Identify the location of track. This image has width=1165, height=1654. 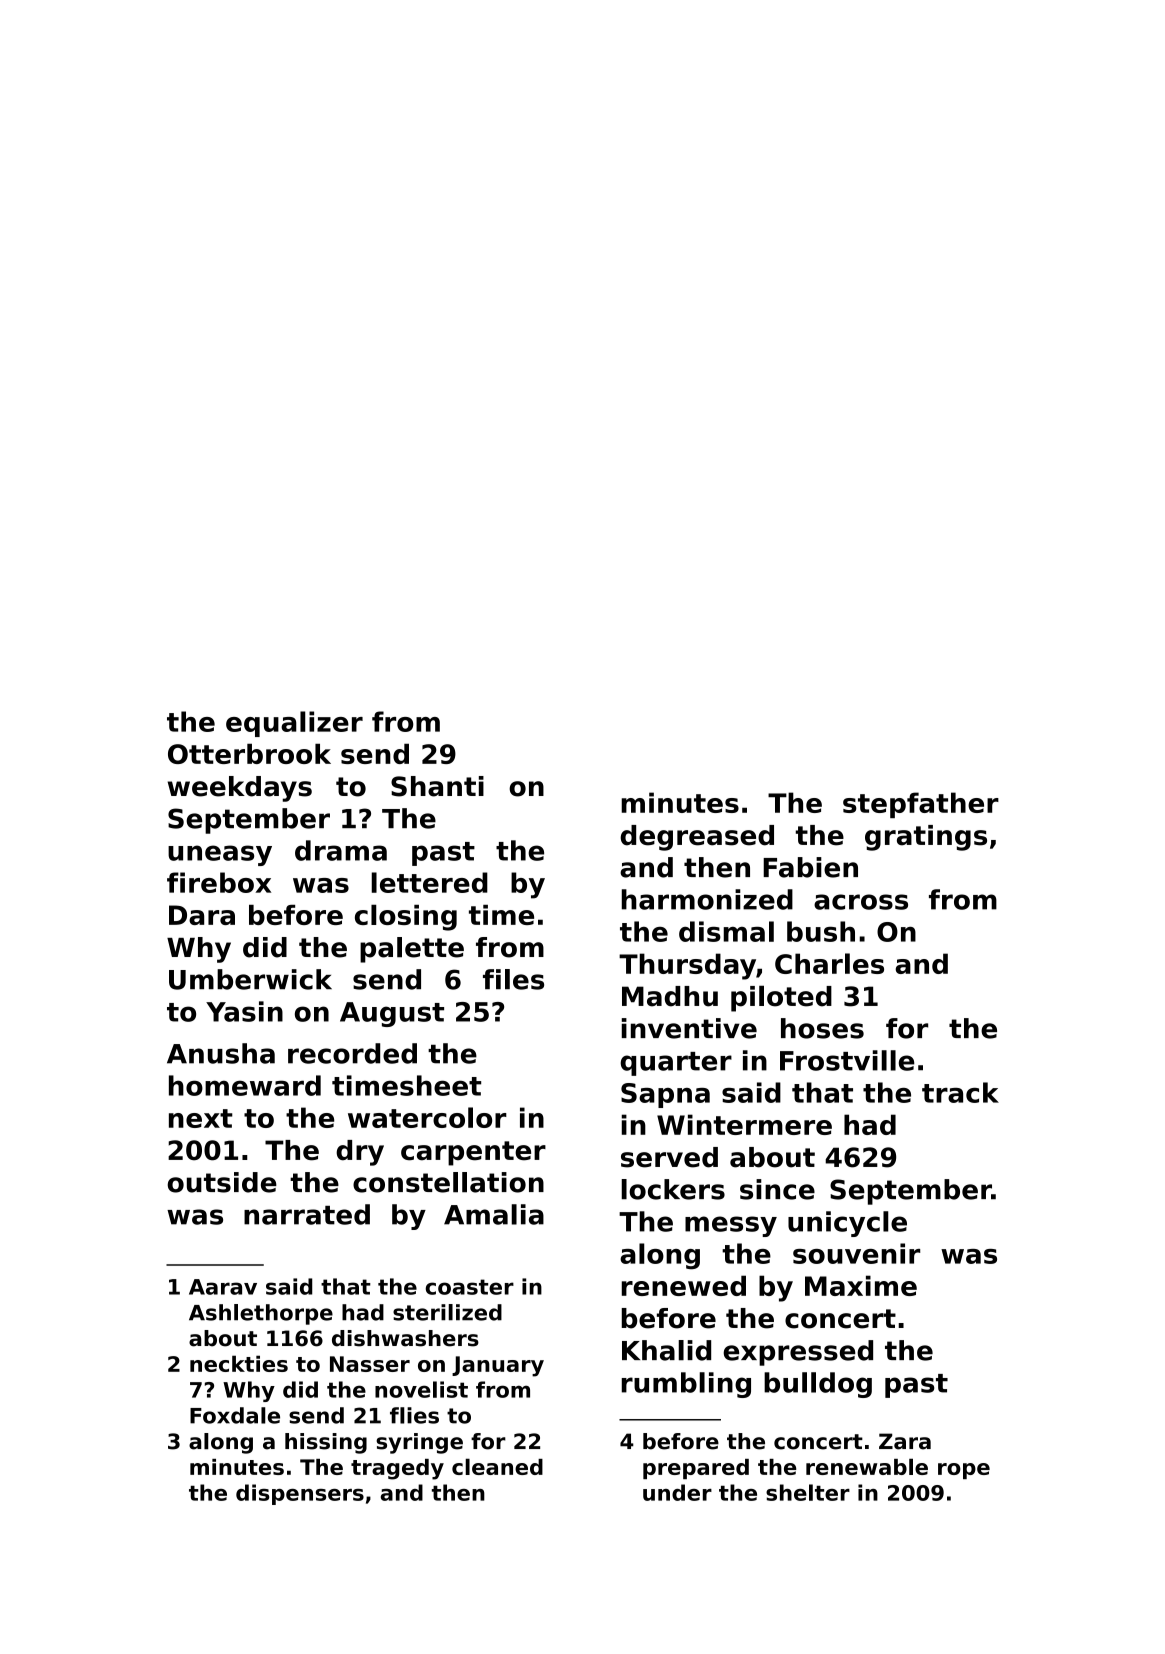
(960, 1092).
